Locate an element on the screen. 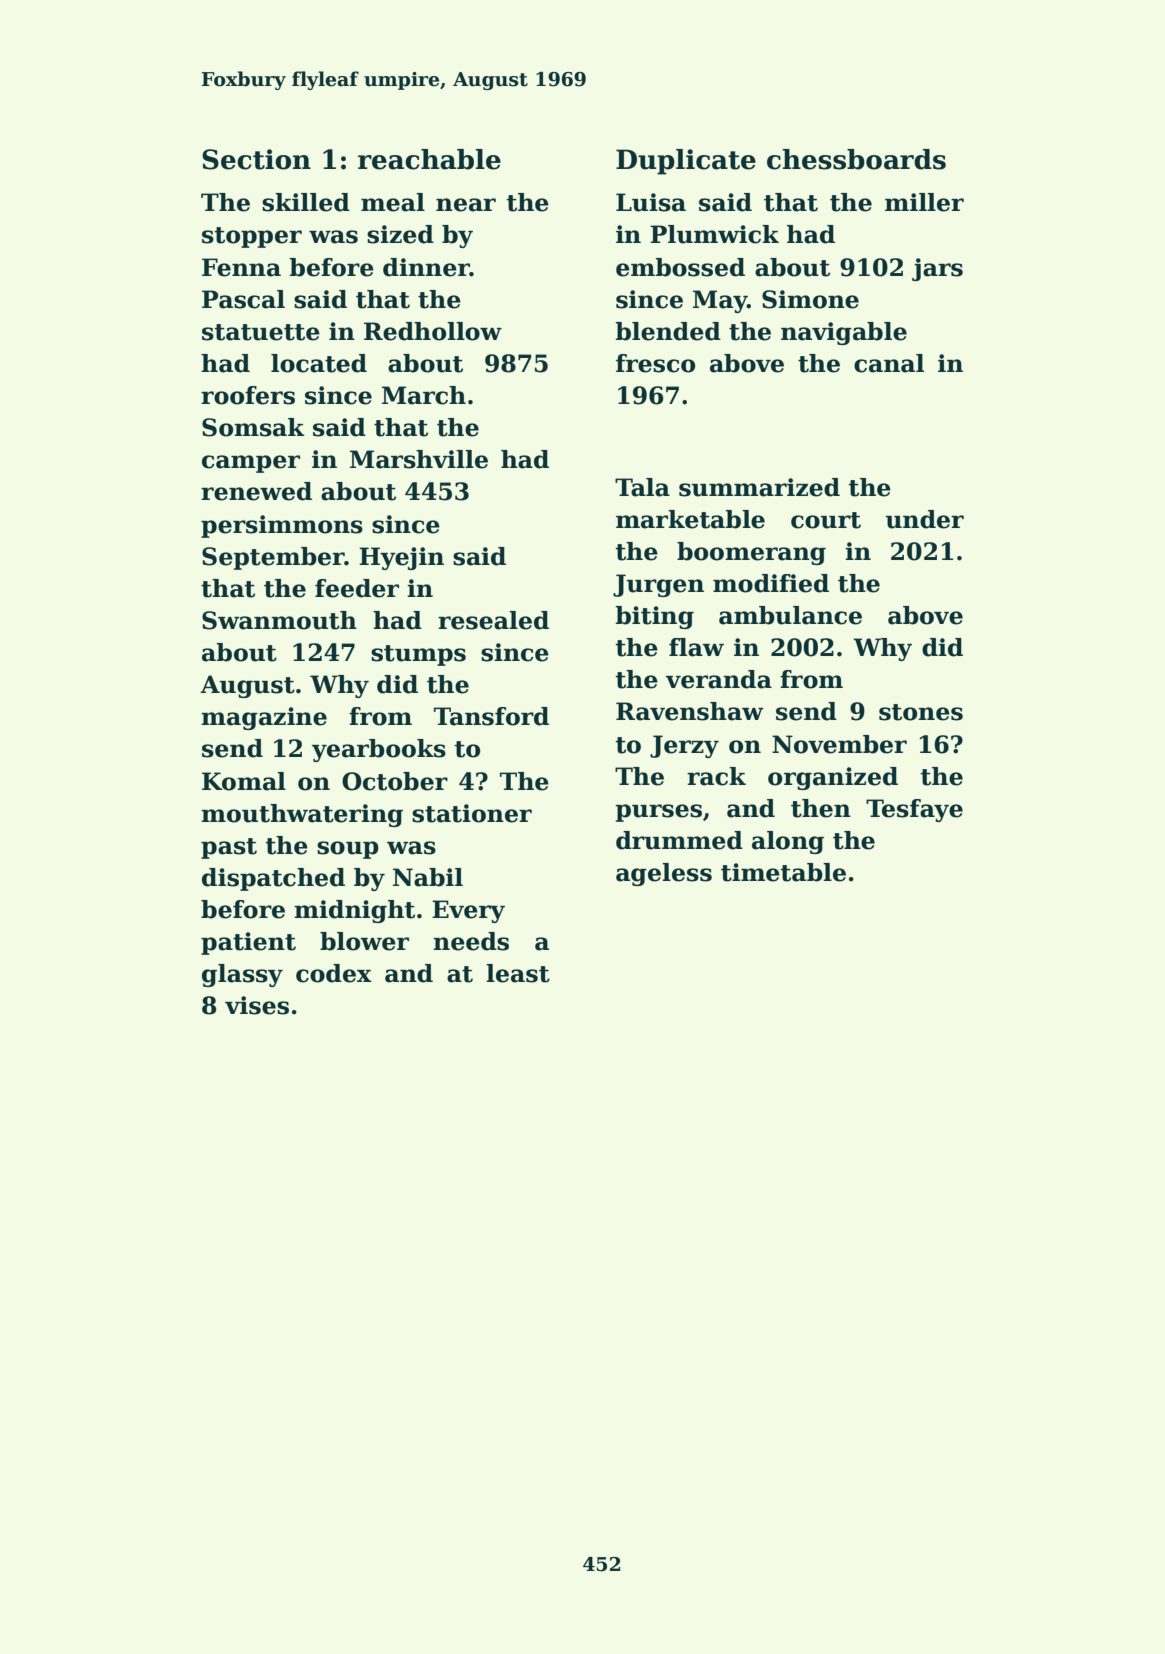  Section is located at coordinates (256, 159).
